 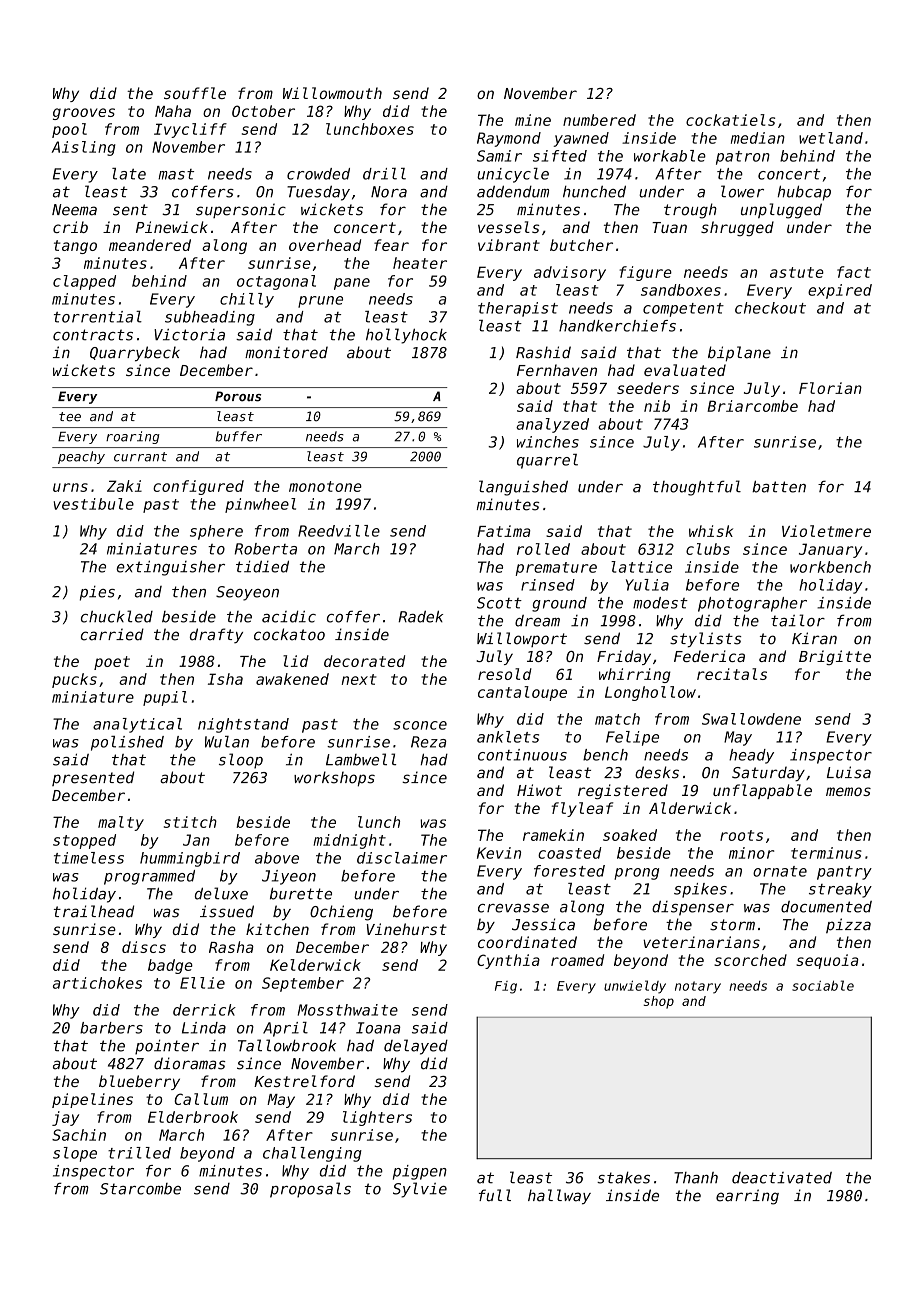 What do you see at coordinates (238, 396) in the screenshot?
I see `Porous` at bounding box center [238, 396].
